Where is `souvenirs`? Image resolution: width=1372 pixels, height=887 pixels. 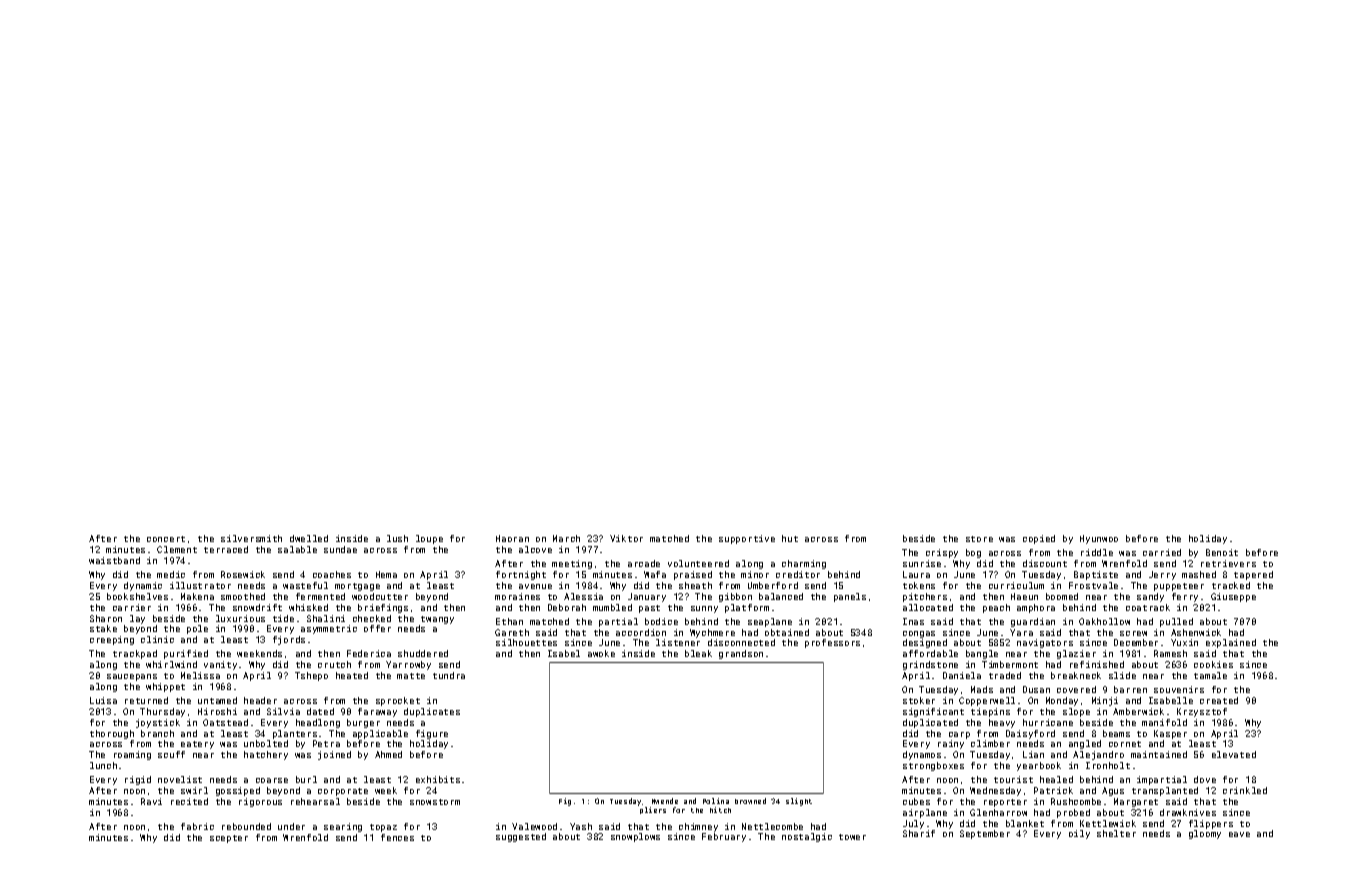
souvenirs is located at coordinates (1179, 689).
